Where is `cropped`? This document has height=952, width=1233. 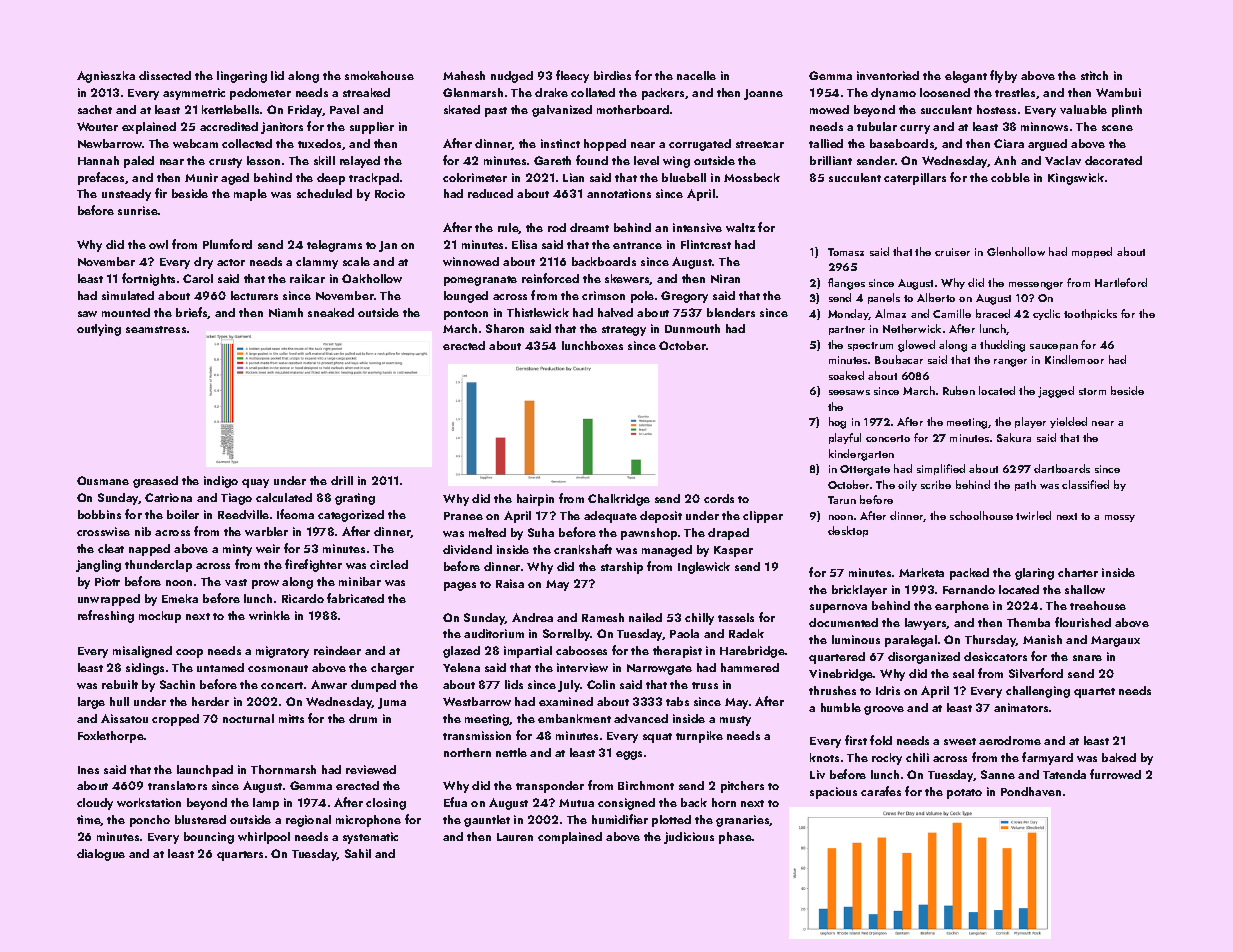 cropped is located at coordinates (175, 720).
